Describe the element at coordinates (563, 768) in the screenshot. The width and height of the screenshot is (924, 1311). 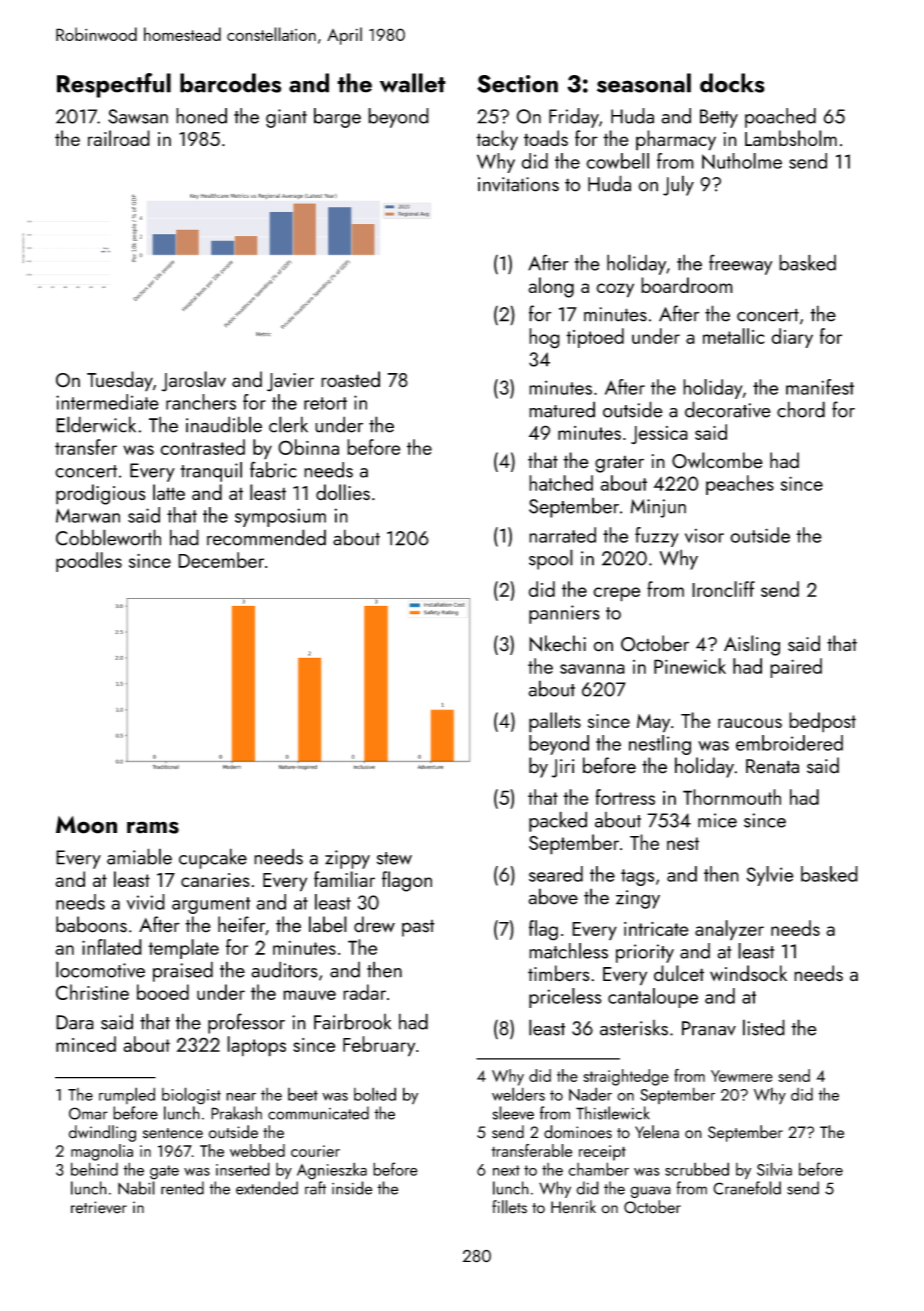
I see `Jiri` at that location.
